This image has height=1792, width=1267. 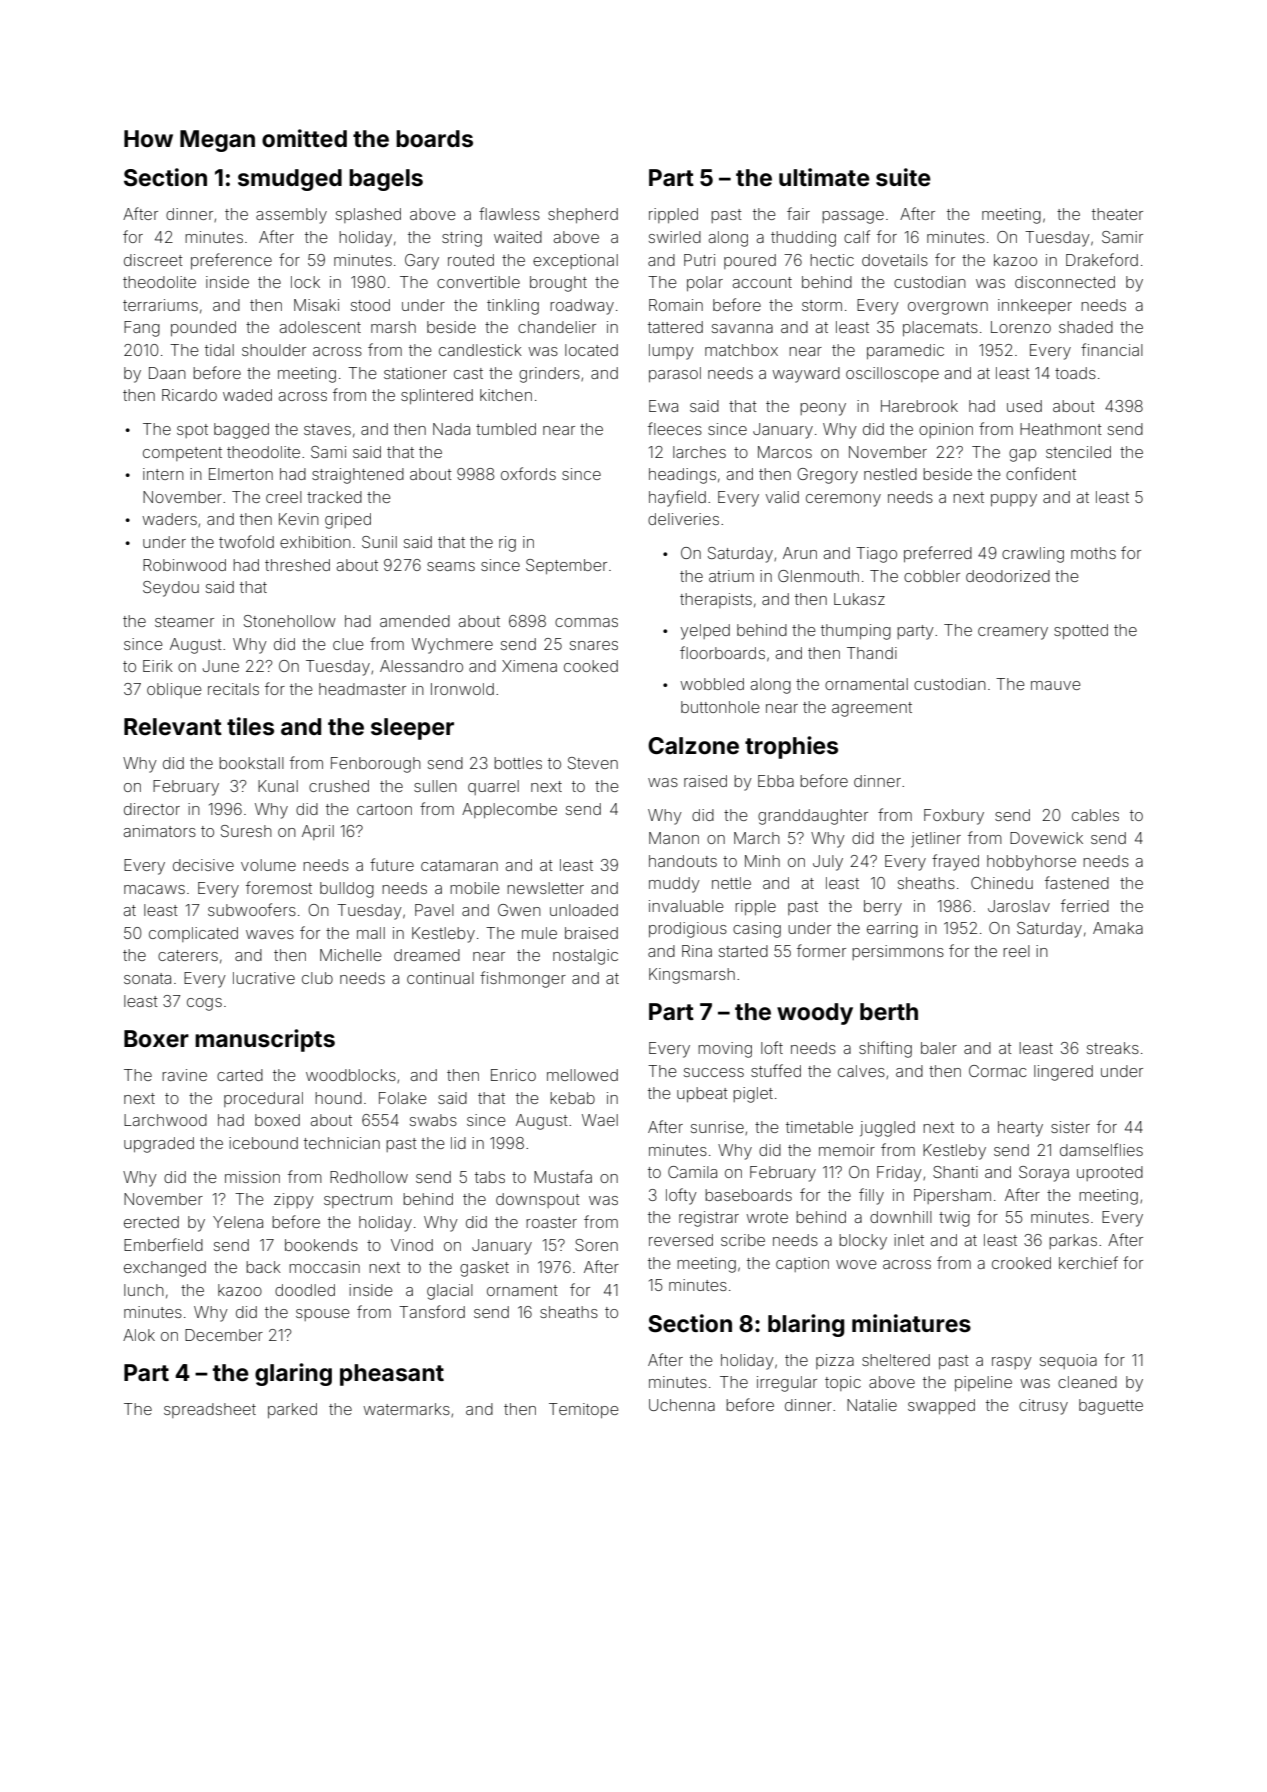 I want to click on Robinwood, so click(x=184, y=565).
